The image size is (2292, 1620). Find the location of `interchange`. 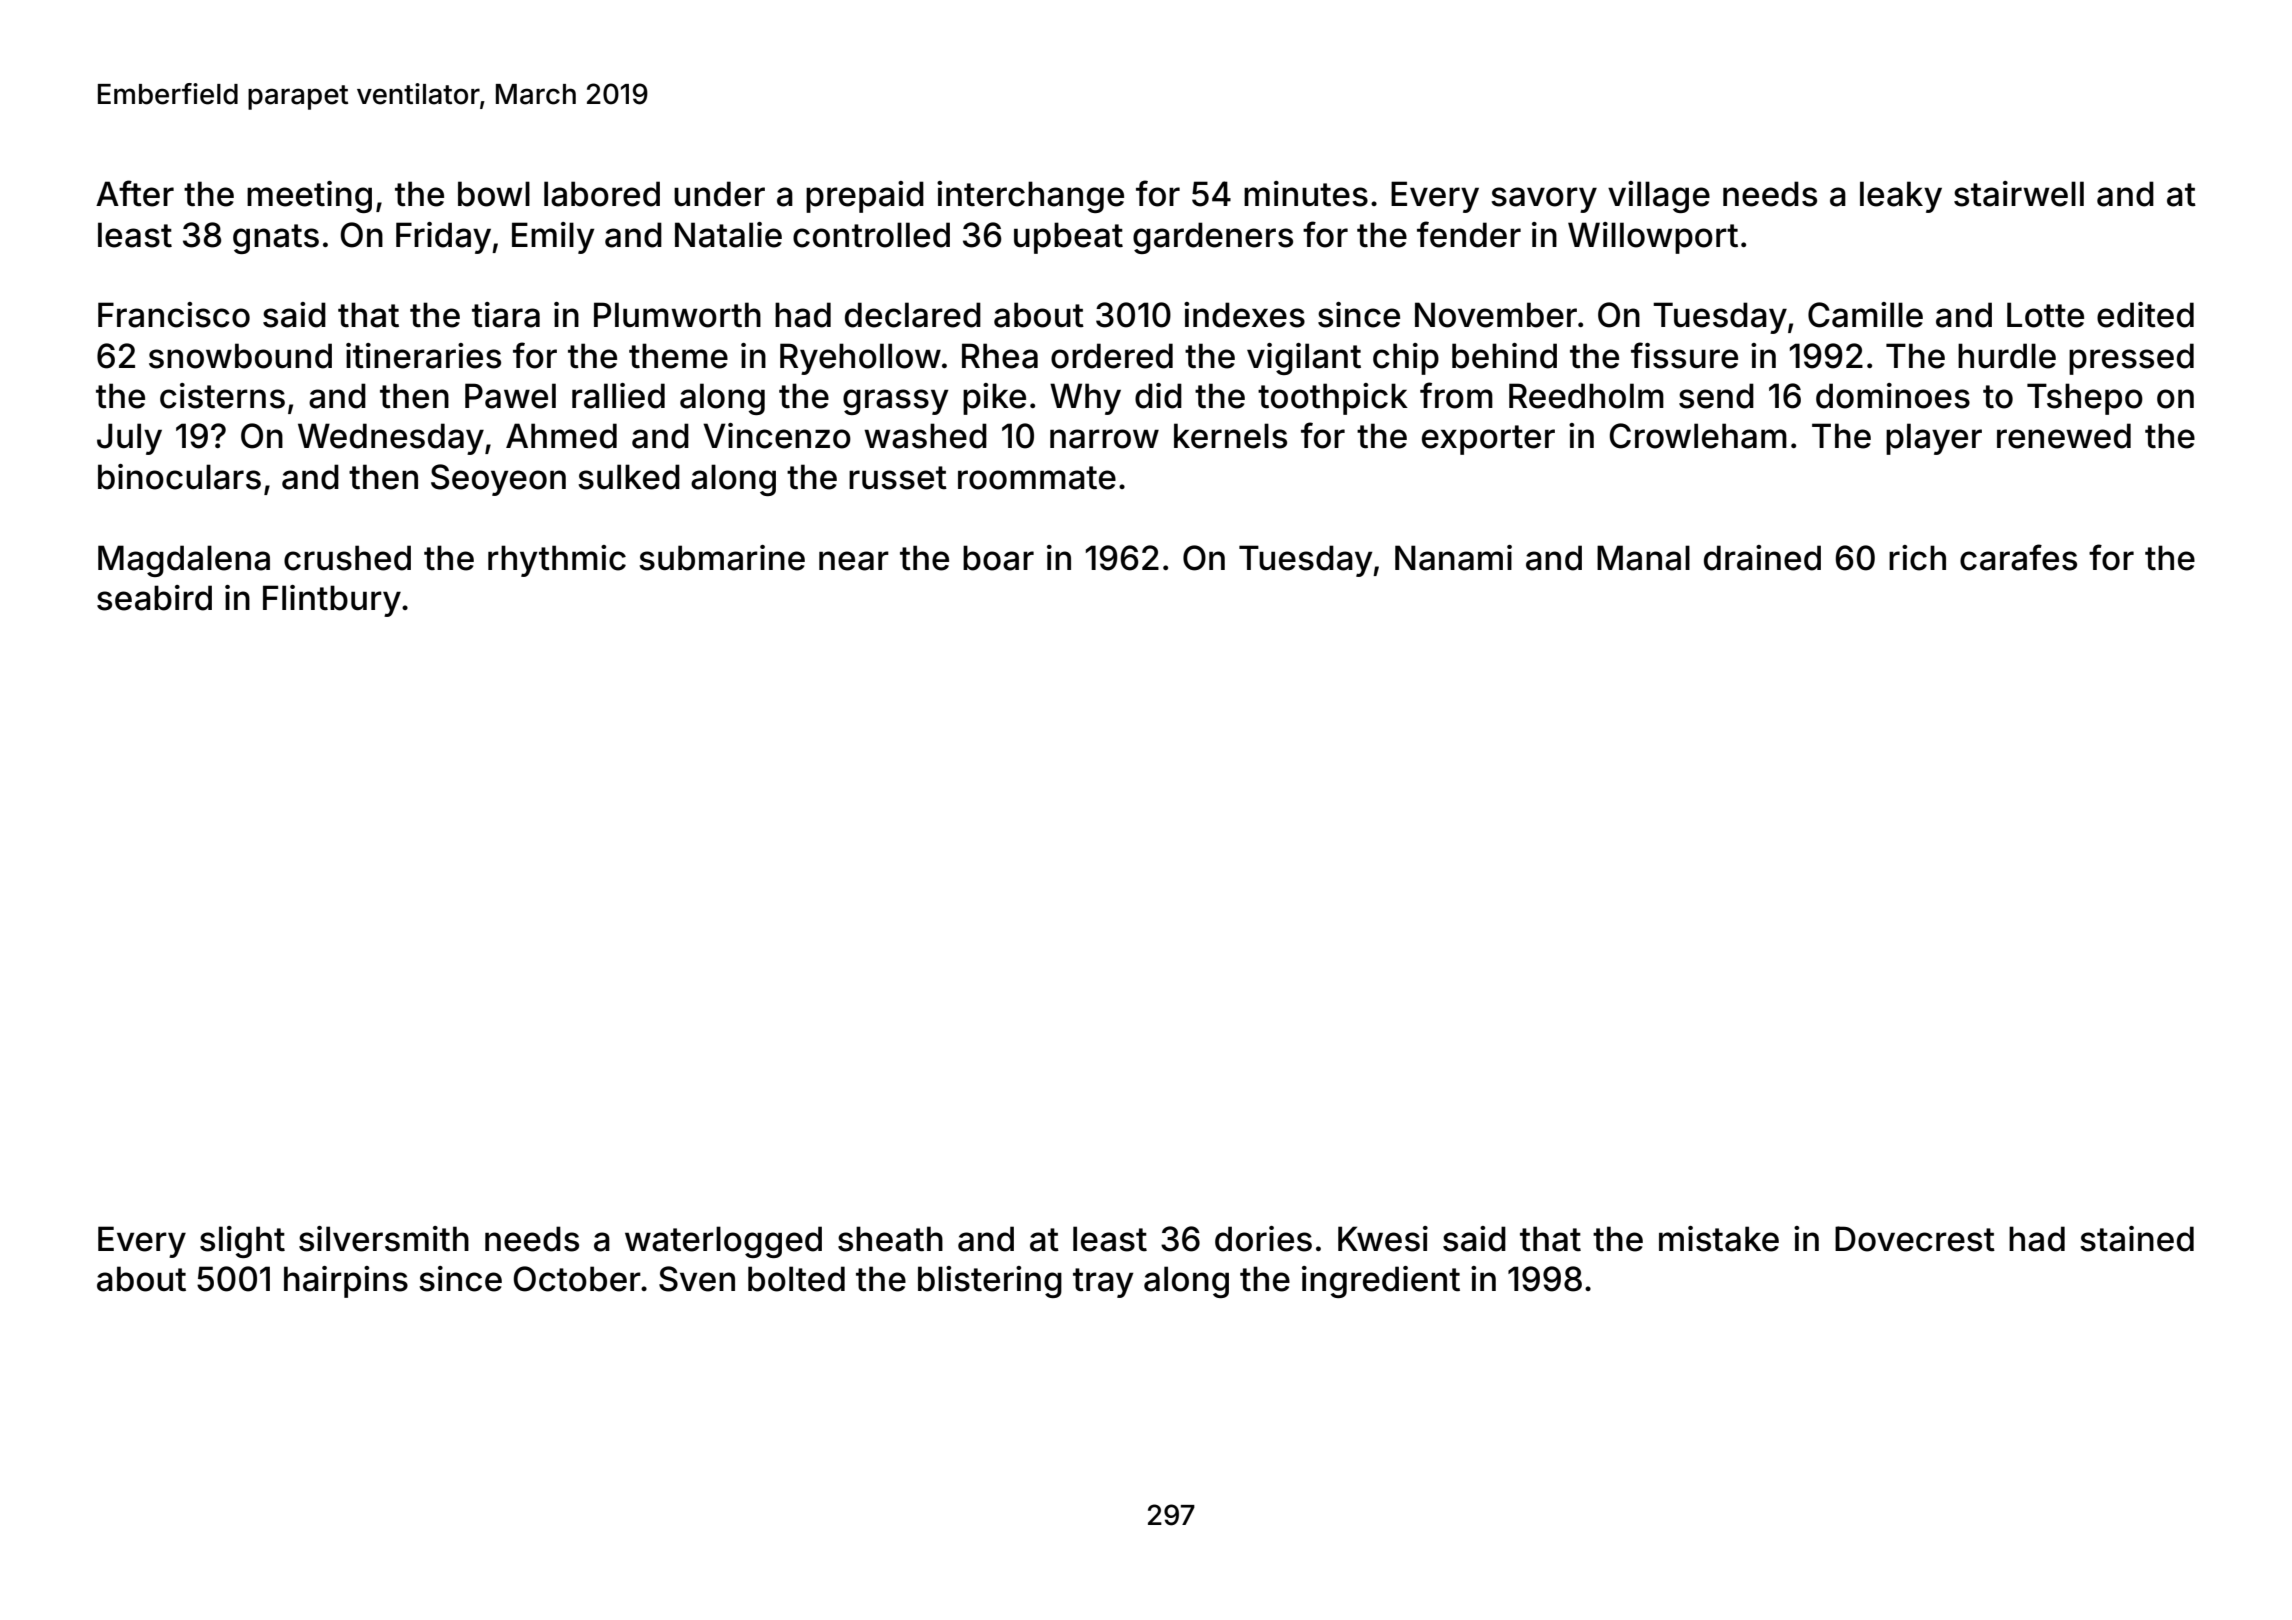

interchange is located at coordinates (1030, 197).
